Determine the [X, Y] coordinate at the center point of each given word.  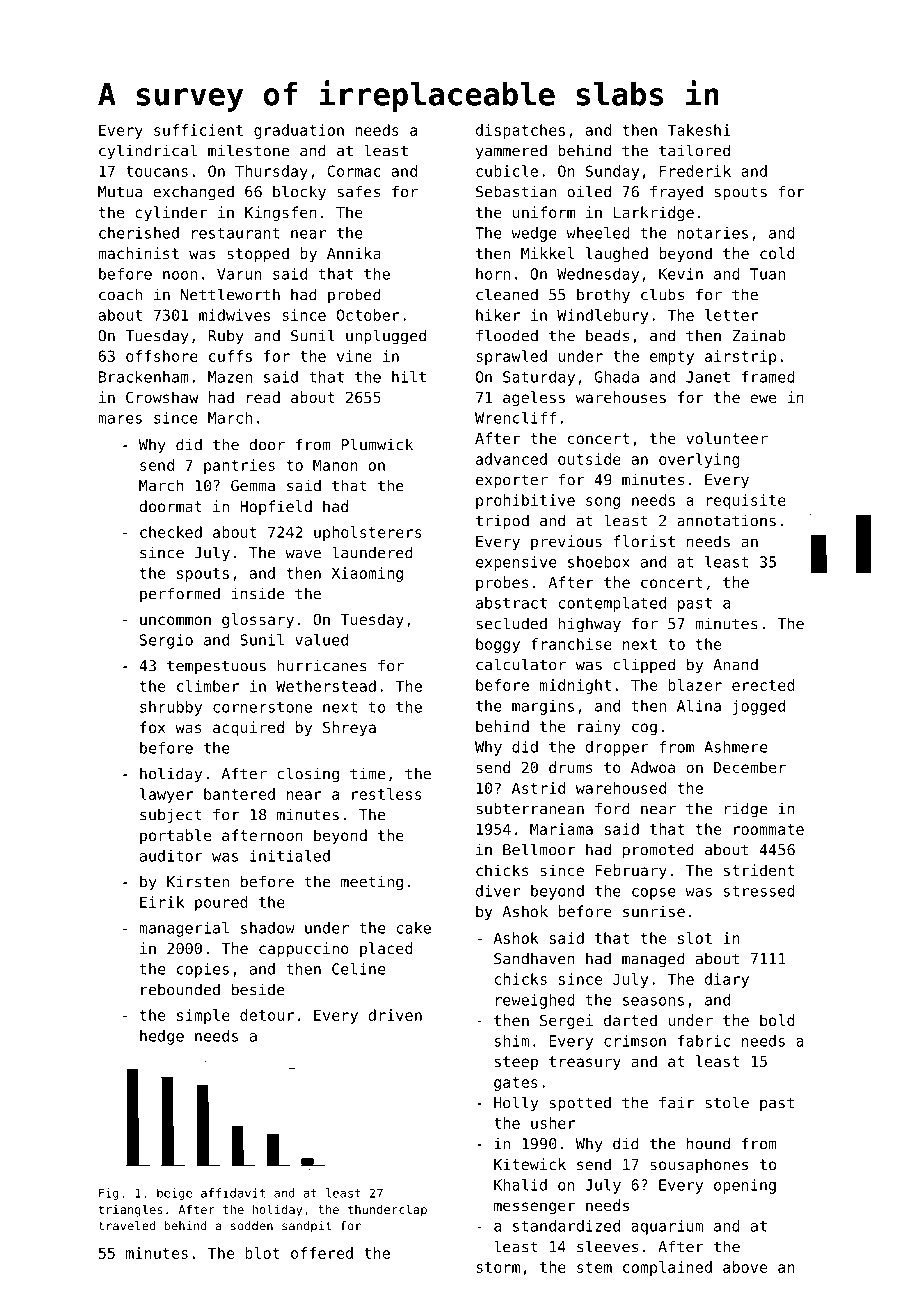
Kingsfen [281, 213]
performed [180, 595]
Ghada [617, 377]
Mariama [561, 829]
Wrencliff [515, 418]
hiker [498, 315]
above [745, 1267]
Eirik [162, 902]
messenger [534, 1208]
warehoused [621, 788]
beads [607, 335]
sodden [252, 1226]
